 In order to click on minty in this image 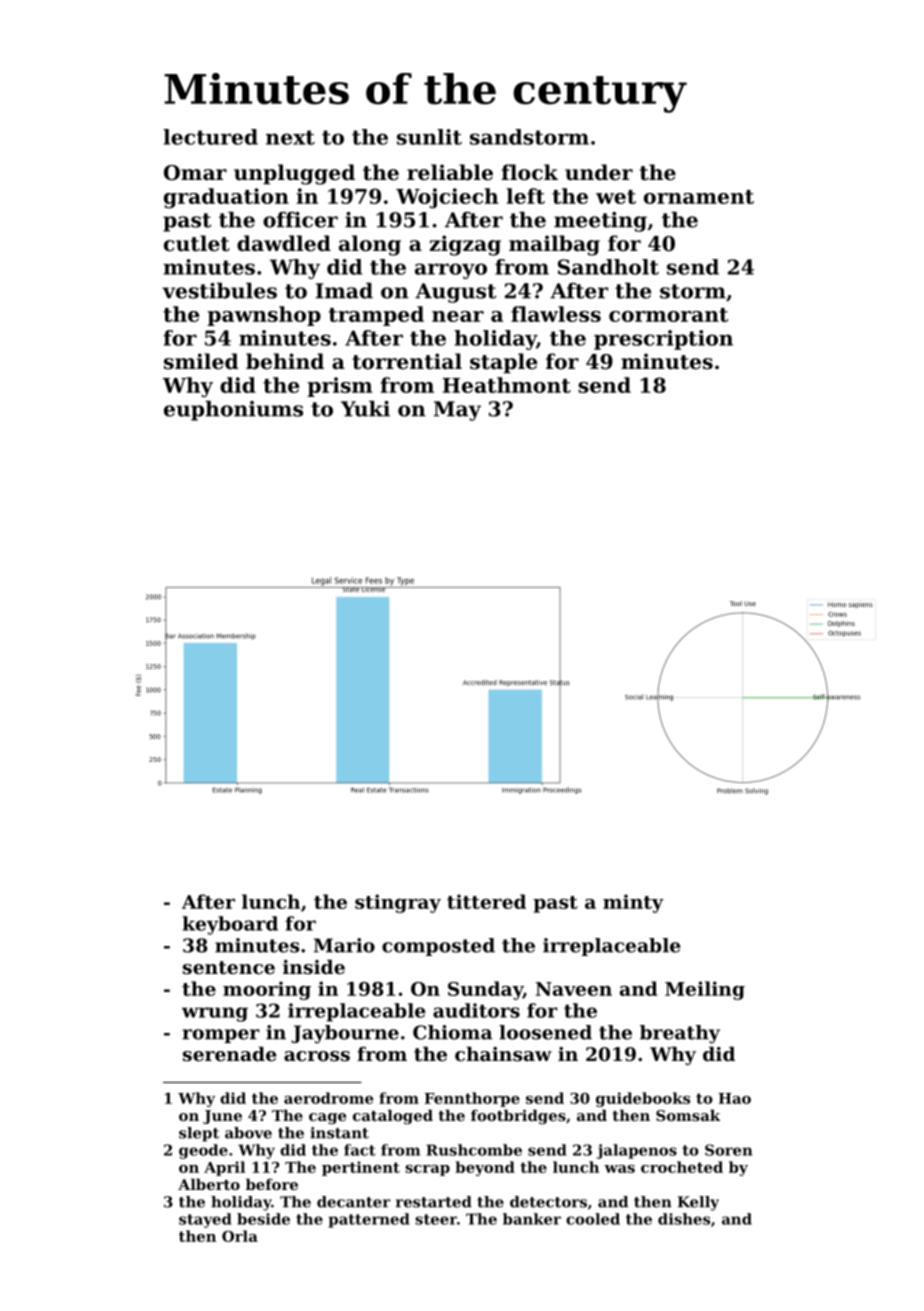, I will do `click(633, 903)`.
